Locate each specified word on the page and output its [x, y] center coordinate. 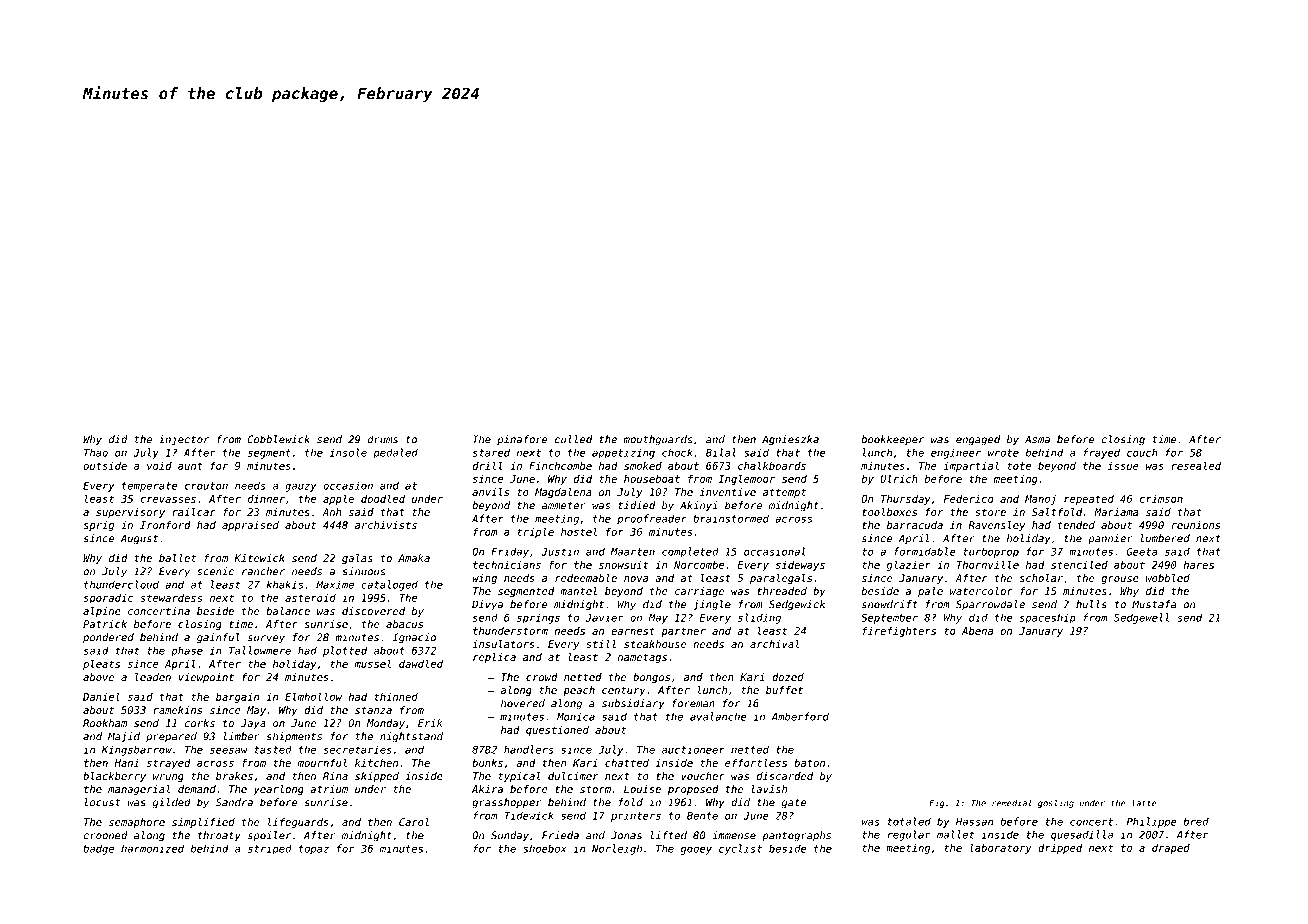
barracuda [915, 525]
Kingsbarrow [137, 750]
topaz [314, 850]
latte [1144, 803]
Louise [642, 789]
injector [184, 440]
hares [1199, 565]
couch [1142, 452]
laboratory [1001, 848]
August [139, 539]
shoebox [545, 848]
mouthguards [657, 440]
